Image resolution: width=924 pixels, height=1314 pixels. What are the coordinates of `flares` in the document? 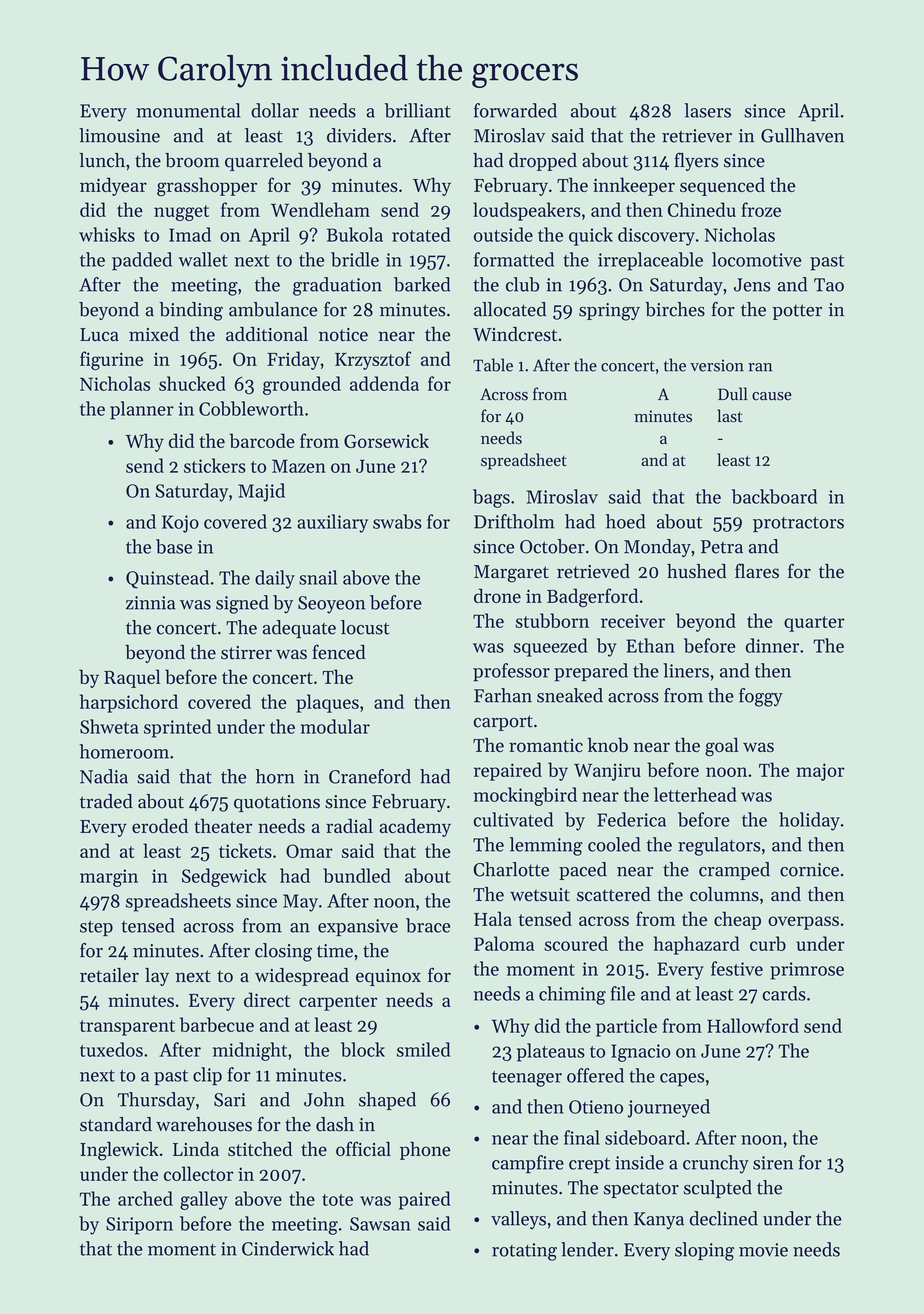 It's located at (757, 571).
